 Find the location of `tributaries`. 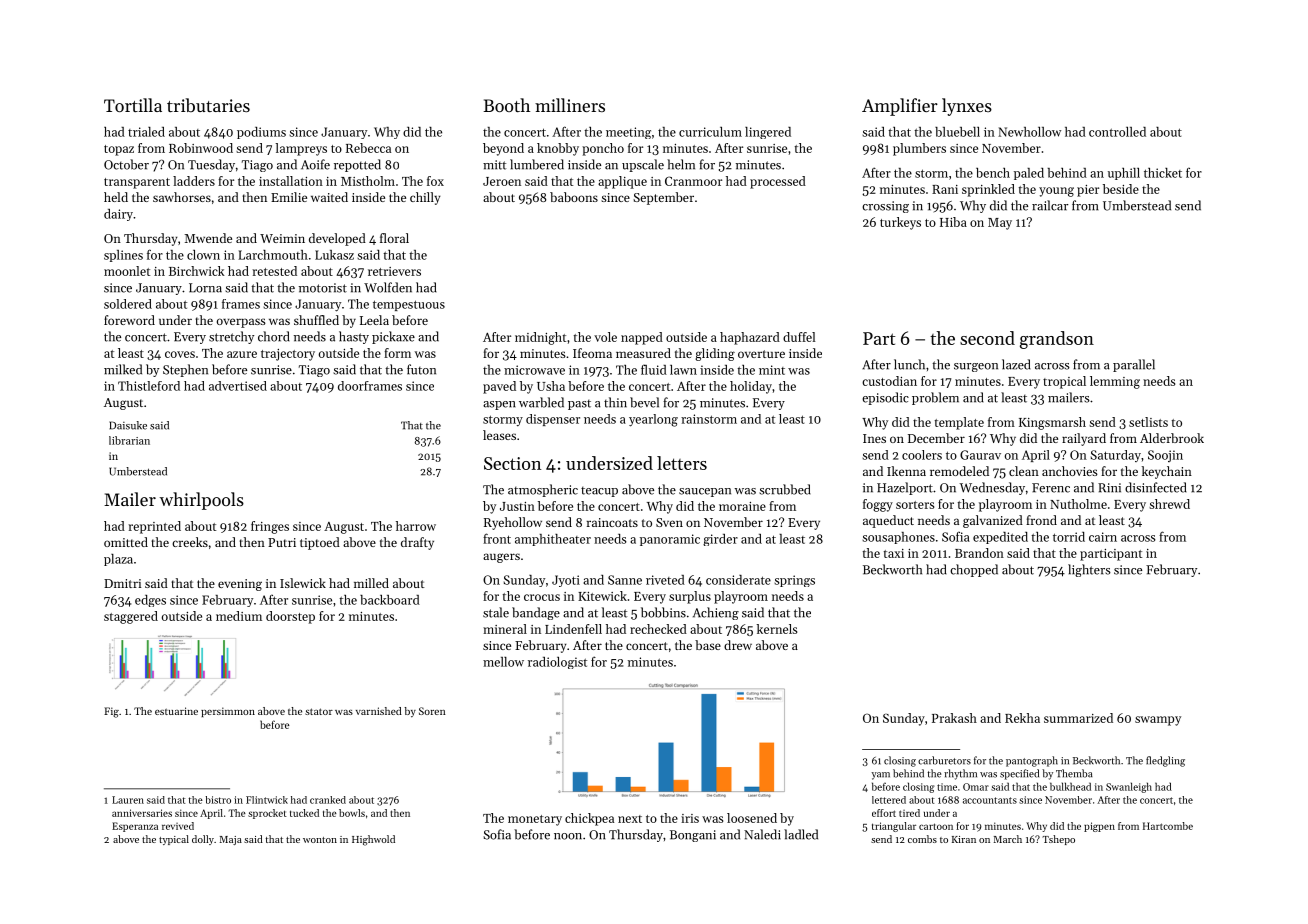

tributaries is located at coordinates (208, 105).
